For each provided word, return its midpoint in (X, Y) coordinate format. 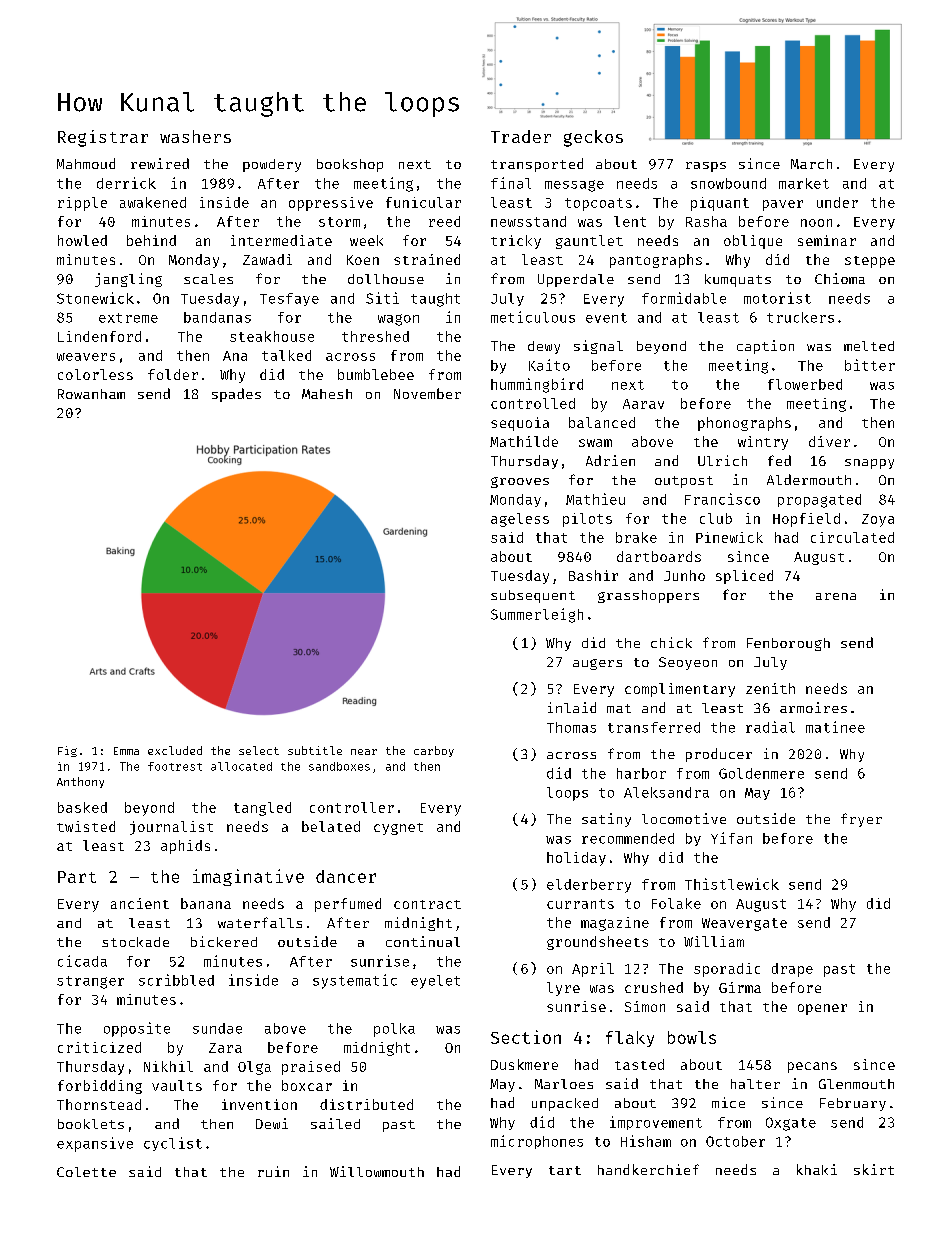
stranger (90, 982)
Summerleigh (537, 615)
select (259, 750)
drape (792, 970)
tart (565, 1170)
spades (236, 395)
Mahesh (327, 394)
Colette (86, 1172)
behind (151, 240)
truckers (800, 317)
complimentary (680, 690)
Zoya (878, 520)
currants (580, 904)
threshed (375, 336)
